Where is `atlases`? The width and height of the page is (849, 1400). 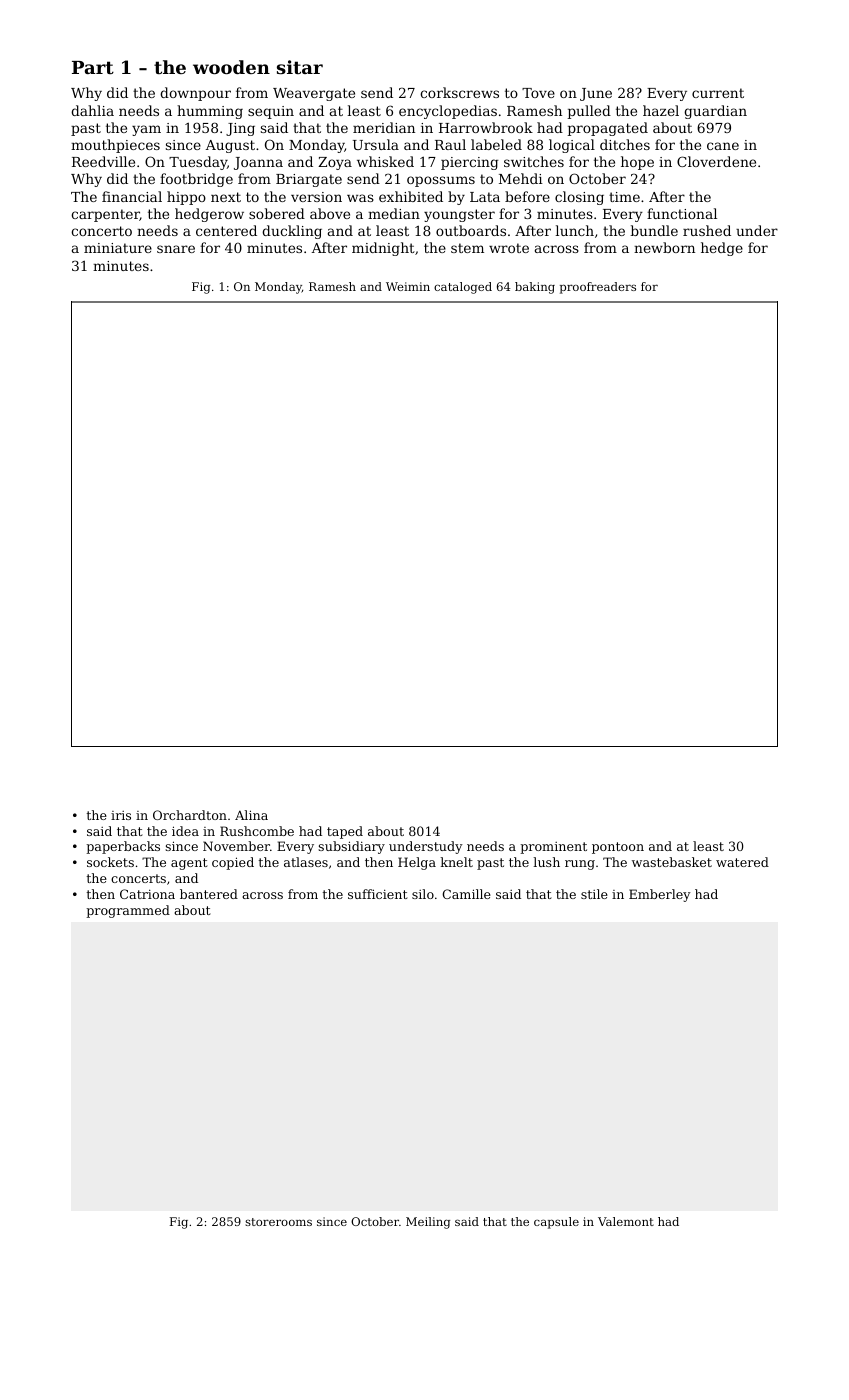 atlases is located at coordinates (306, 862).
